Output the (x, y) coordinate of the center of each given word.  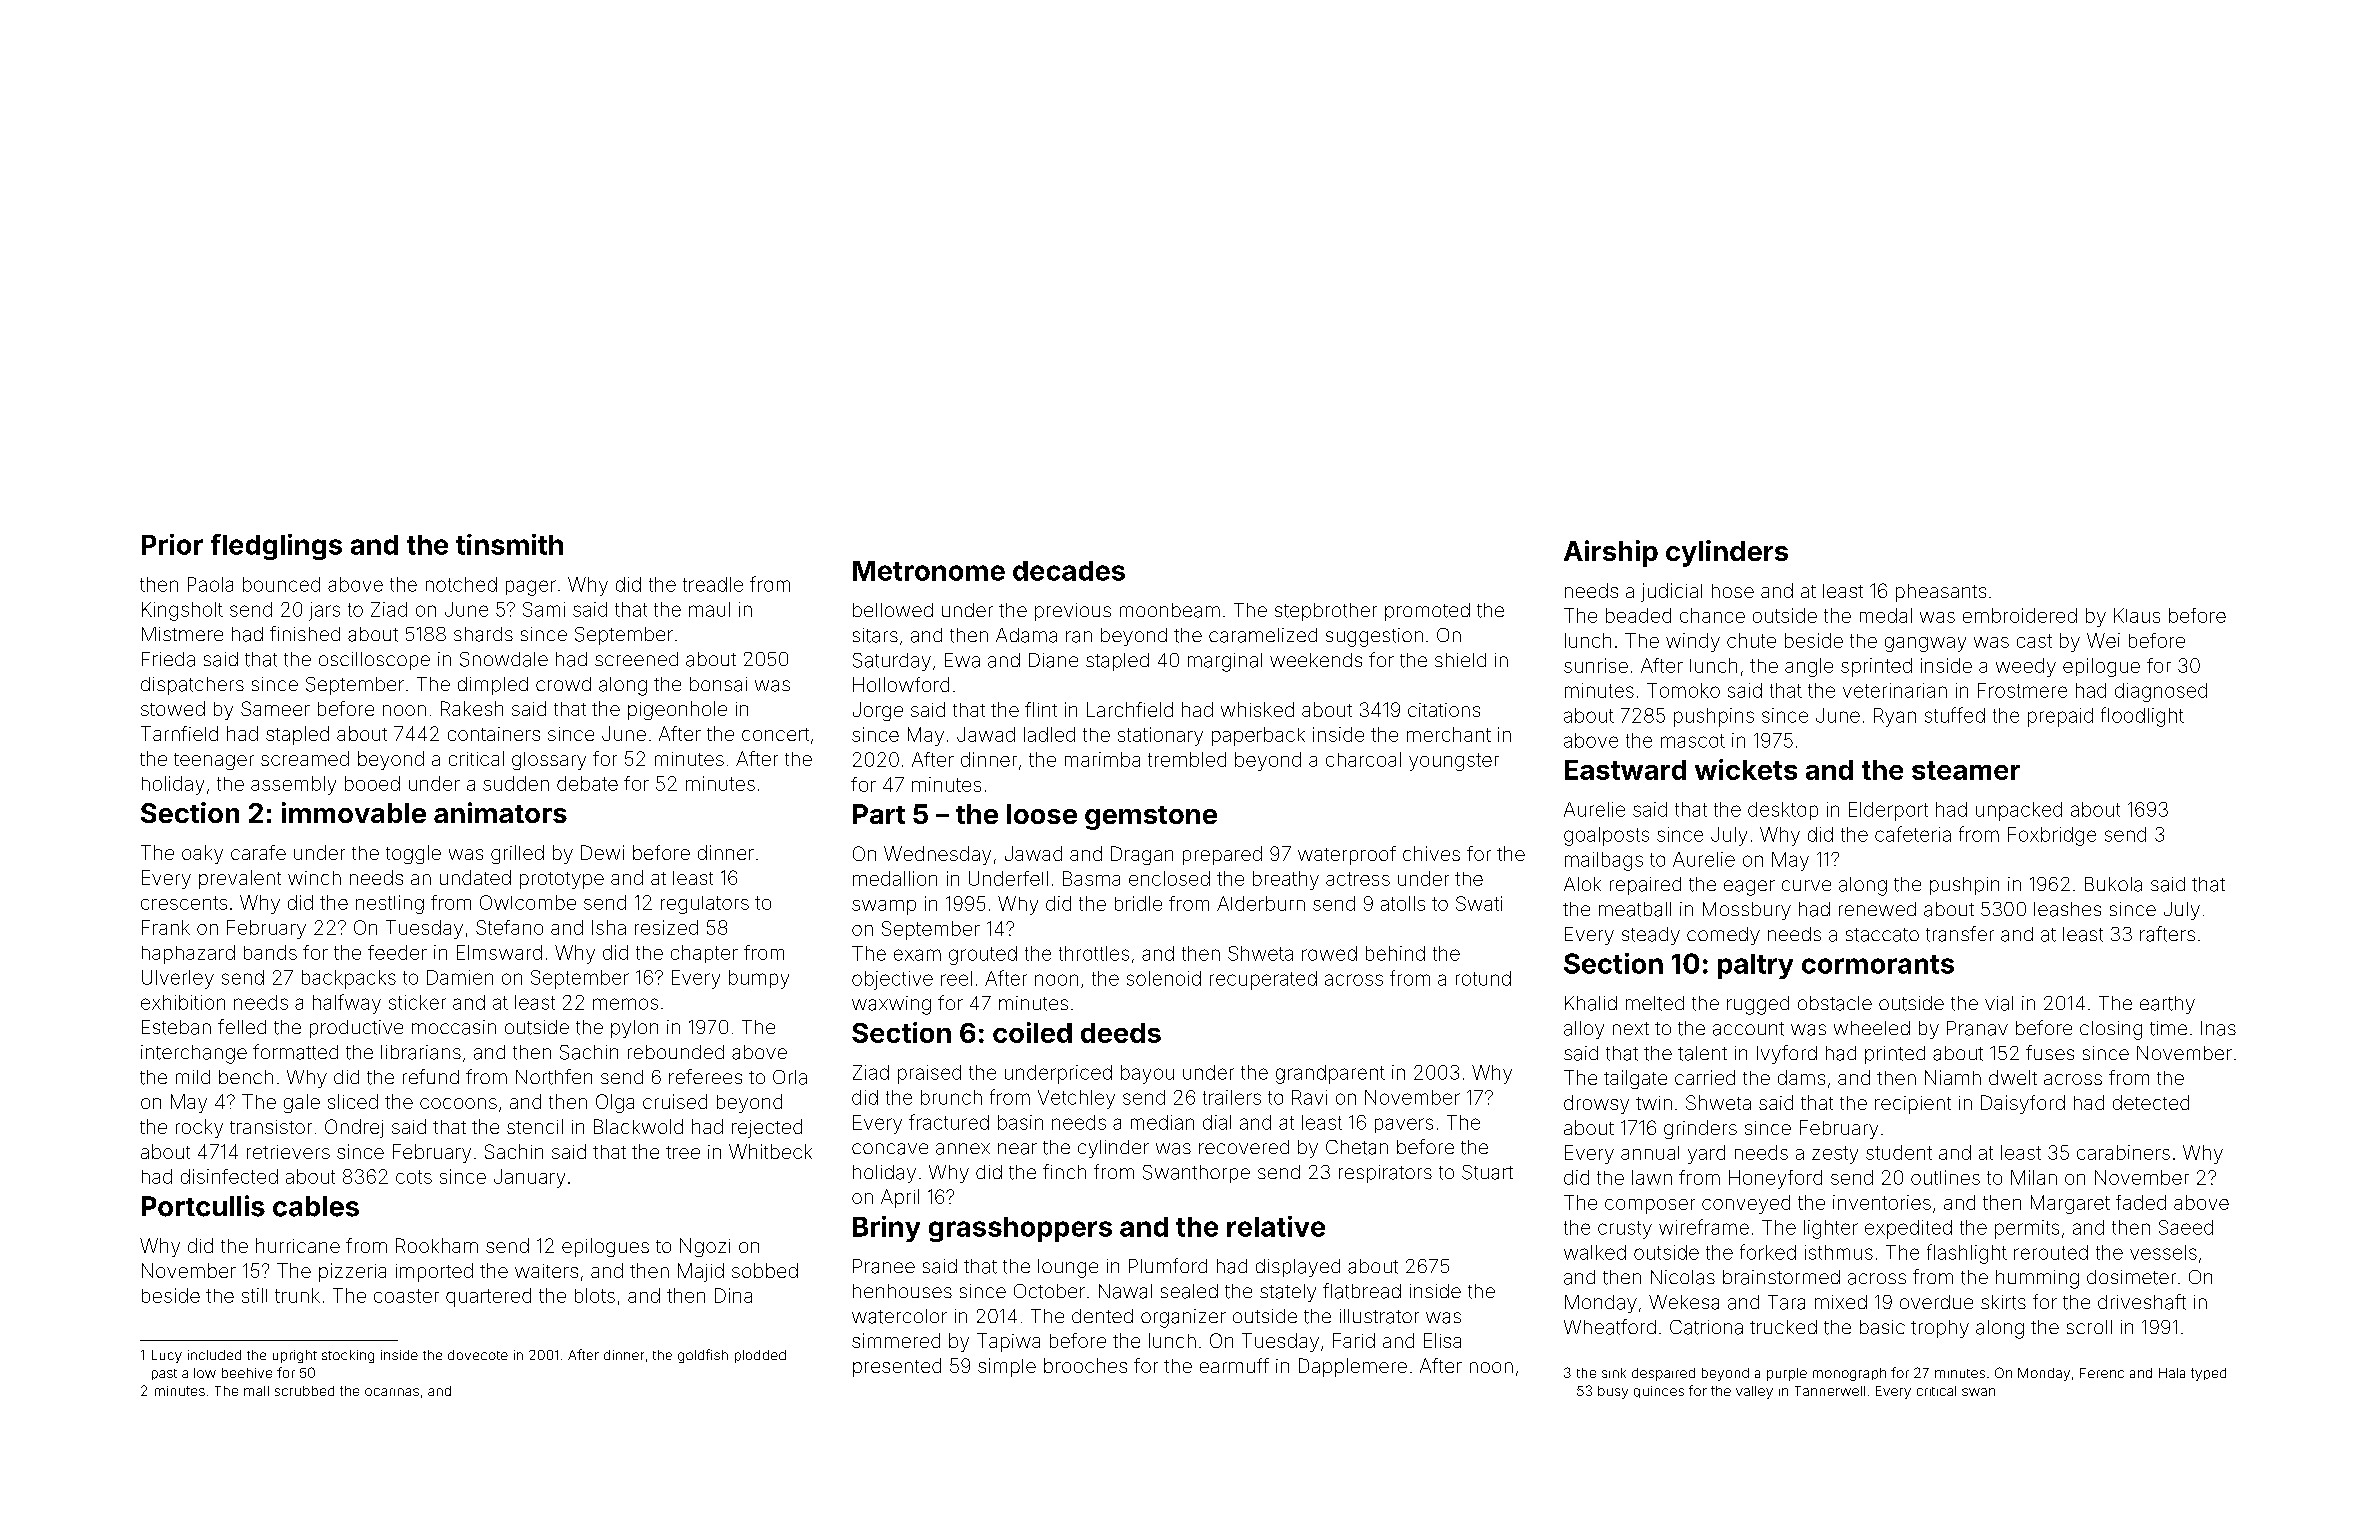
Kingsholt (182, 611)
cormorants (1878, 964)
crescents (184, 903)
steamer (1966, 770)
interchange (194, 1054)
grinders (1700, 1129)
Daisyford (2023, 1104)
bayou (1147, 1074)
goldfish (703, 1356)
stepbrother (1326, 612)
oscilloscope (374, 661)
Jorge (878, 711)
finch (1064, 1171)
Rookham (437, 1245)
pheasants (1941, 593)
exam (917, 955)
